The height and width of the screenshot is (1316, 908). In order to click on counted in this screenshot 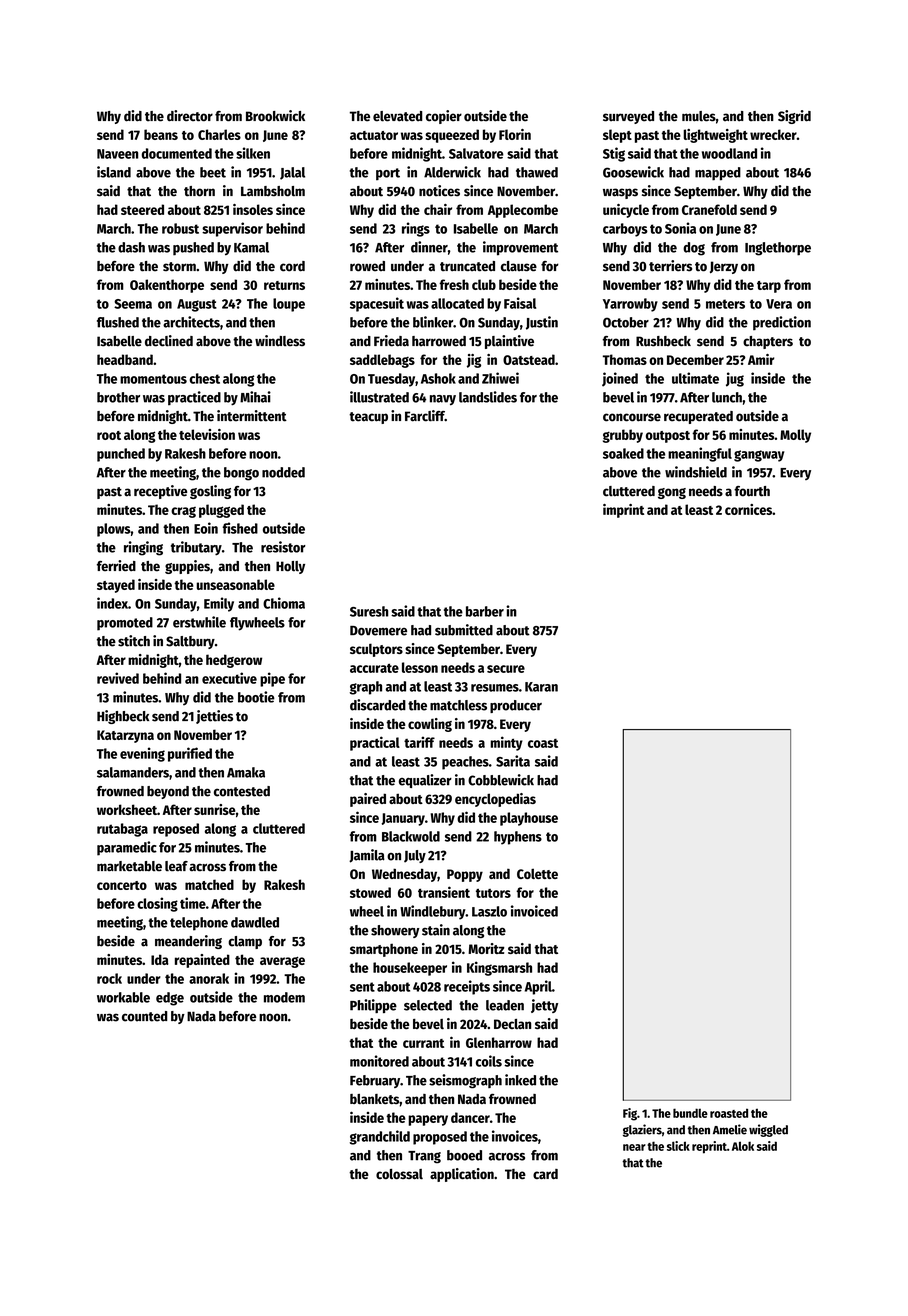, I will do `click(144, 1016)`.
